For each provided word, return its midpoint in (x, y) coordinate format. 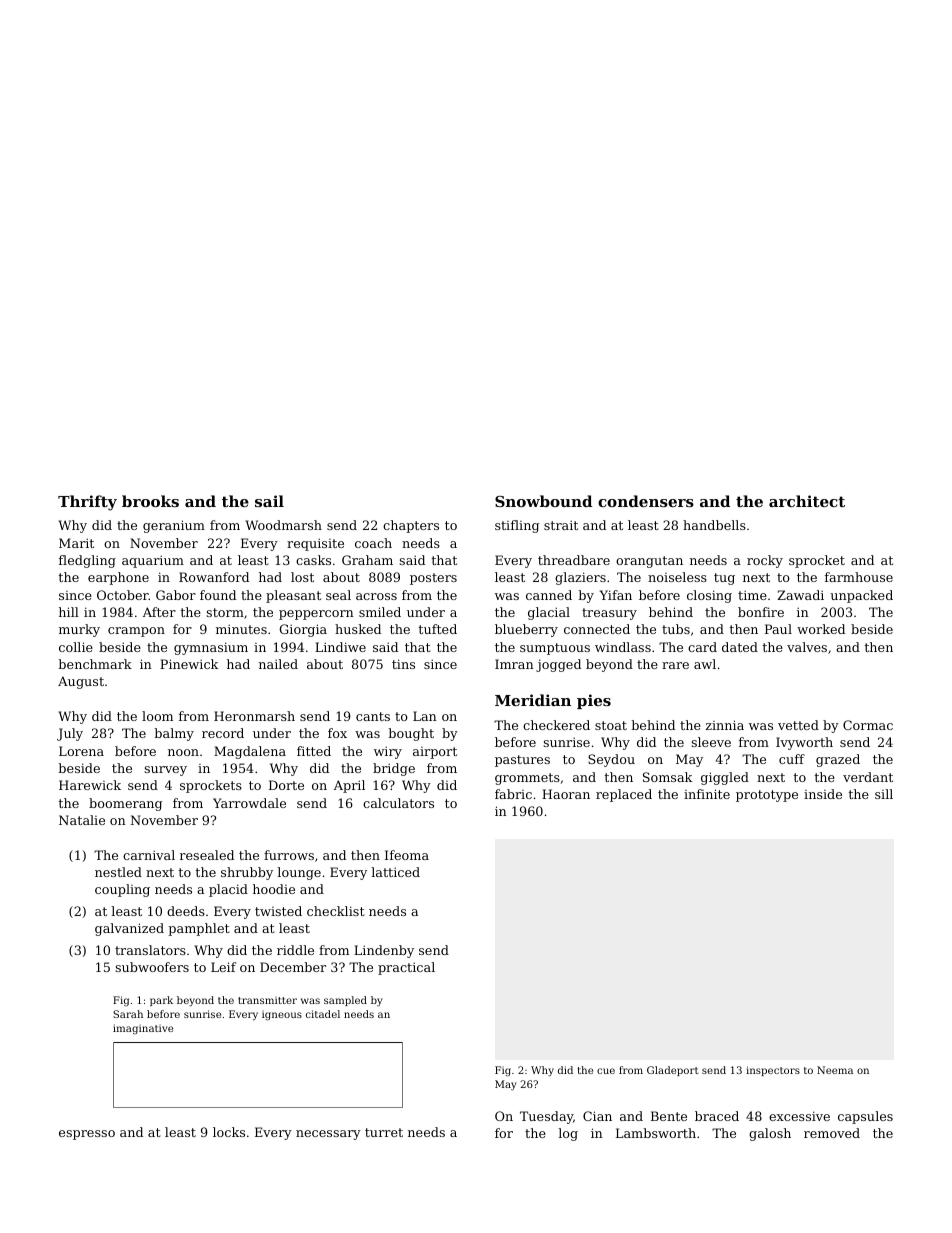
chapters (411, 526)
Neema (835, 1070)
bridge (394, 769)
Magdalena (250, 752)
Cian (597, 1116)
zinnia (725, 725)
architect (807, 501)
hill (69, 612)
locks (229, 1132)
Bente (669, 1116)
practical (406, 968)
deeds (186, 911)
